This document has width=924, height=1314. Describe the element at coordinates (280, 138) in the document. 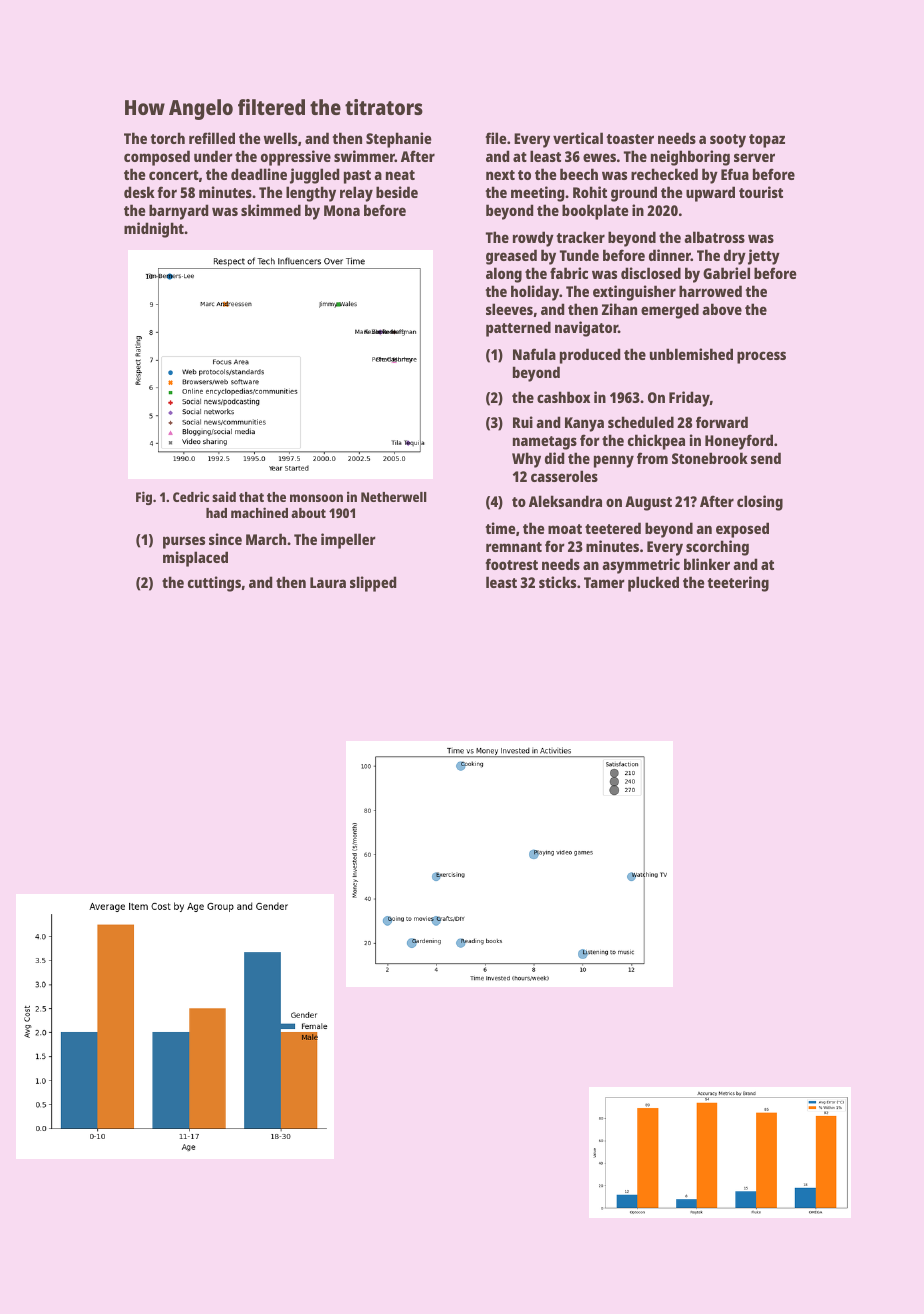

I see `wells` at that location.
